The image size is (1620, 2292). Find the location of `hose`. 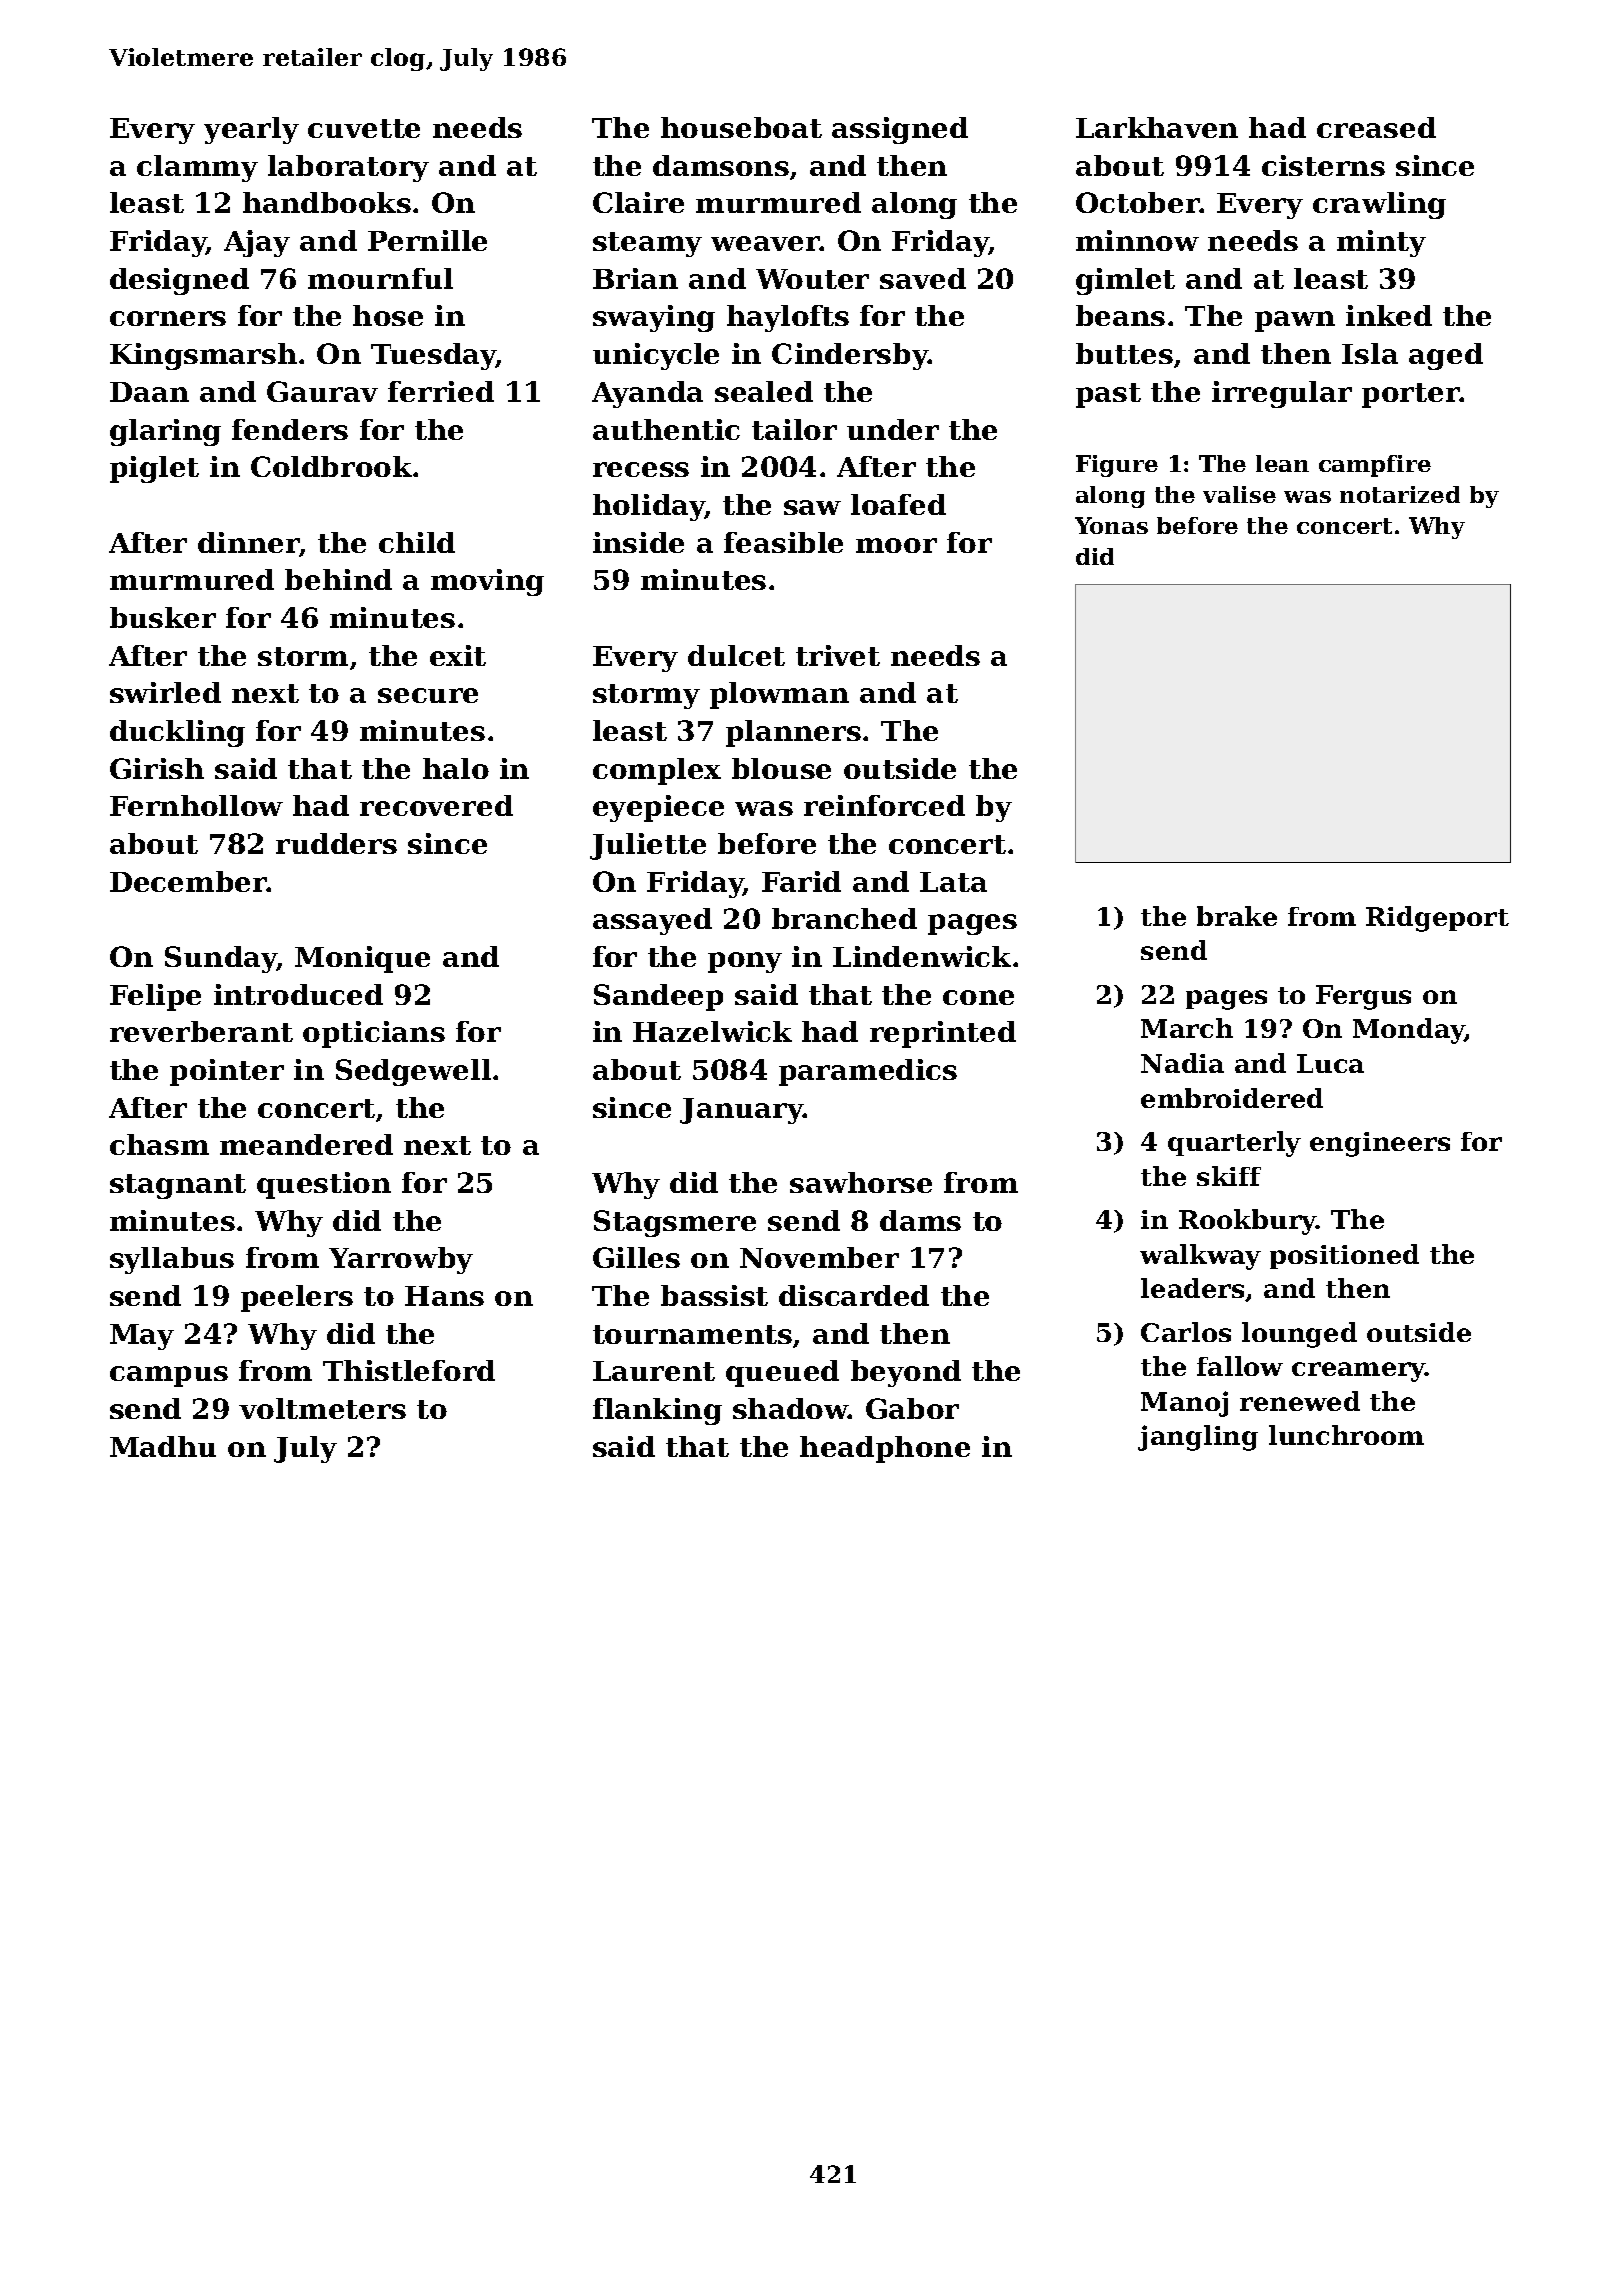

hose is located at coordinates (388, 315).
